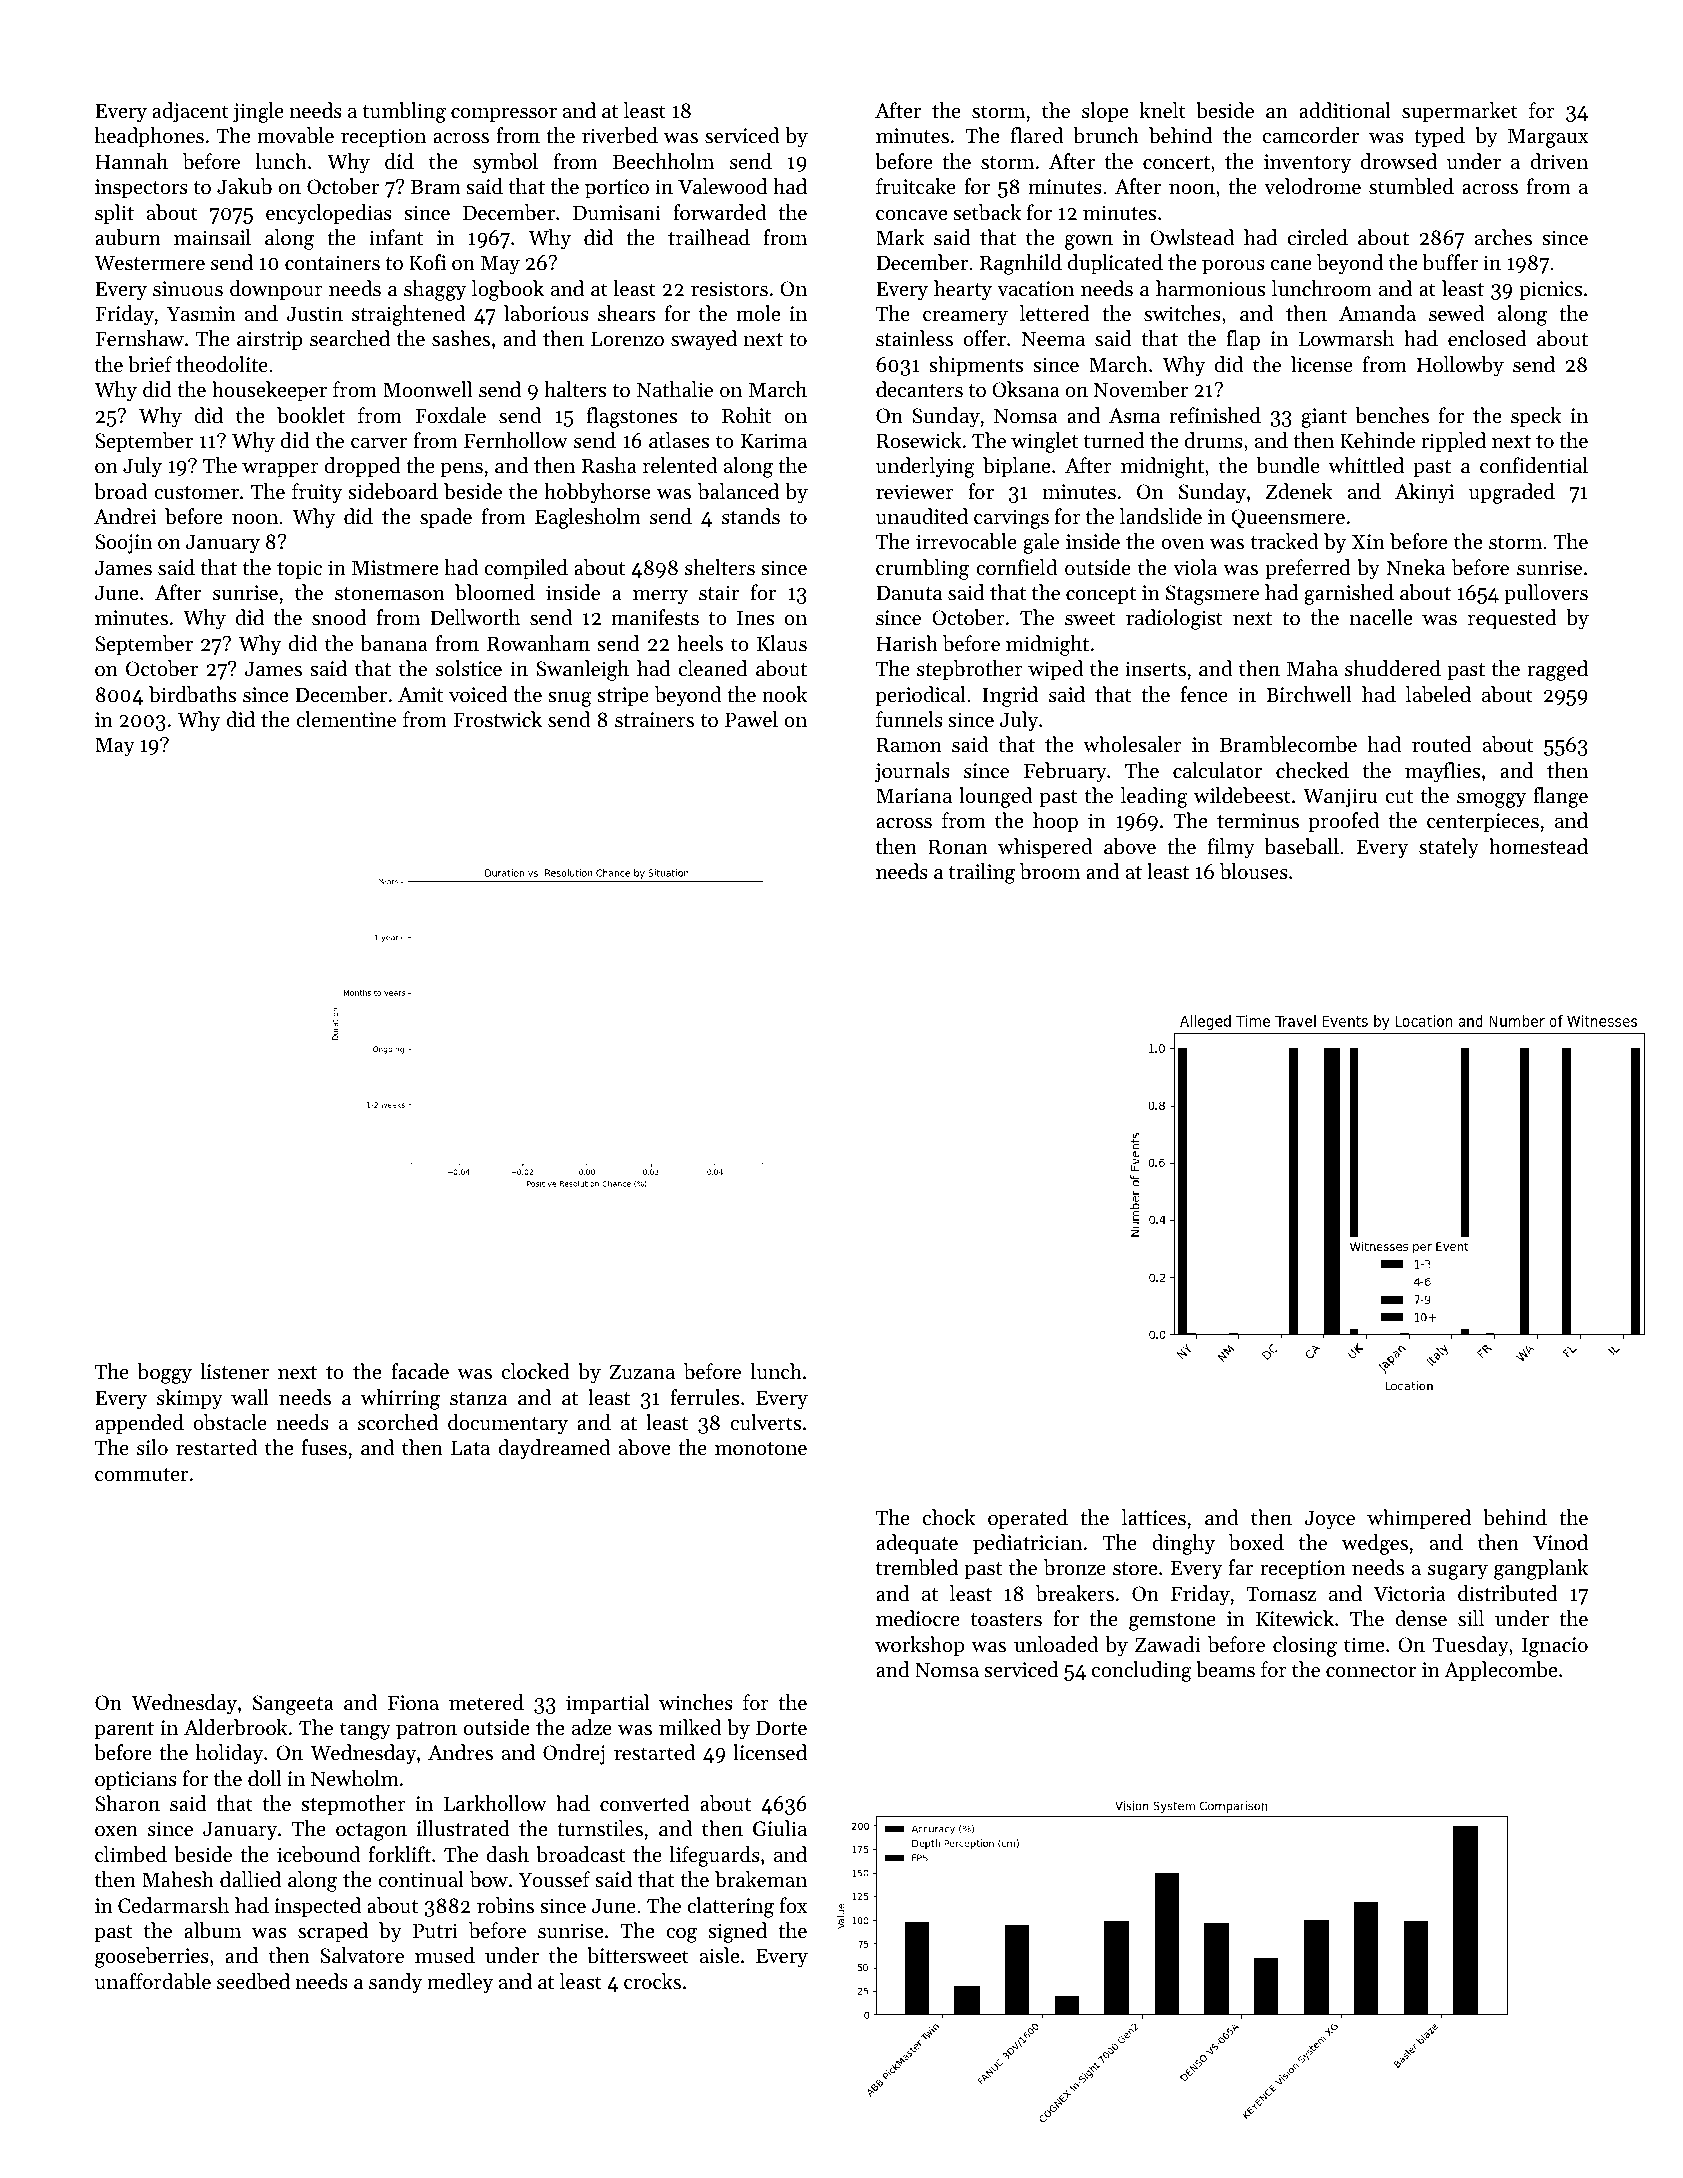 The width and height of the screenshot is (1683, 2178). What do you see at coordinates (982, 873) in the screenshot?
I see `trailing` at bounding box center [982, 873].
